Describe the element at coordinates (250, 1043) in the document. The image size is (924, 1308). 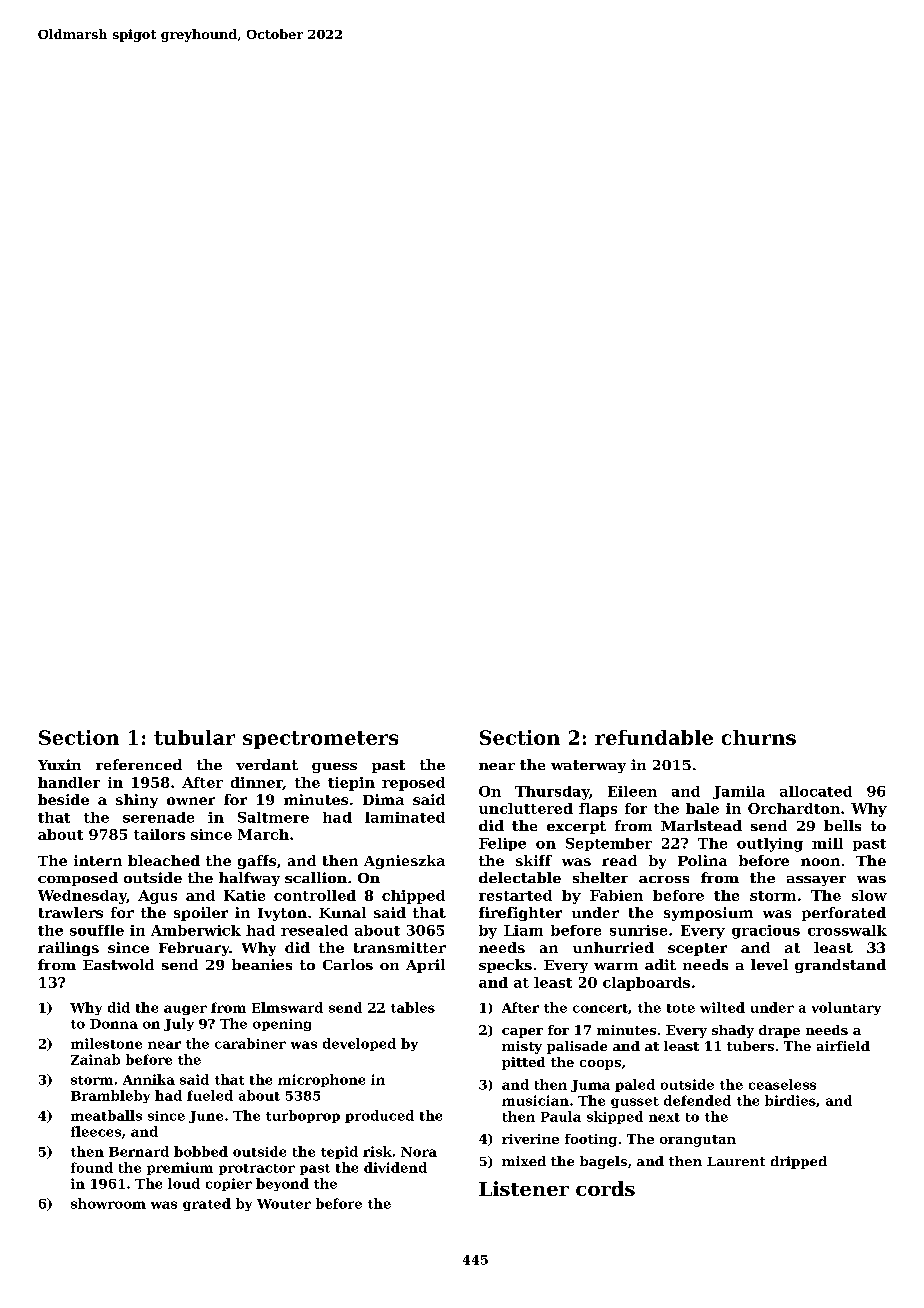
I see `carabiner` at that location.
